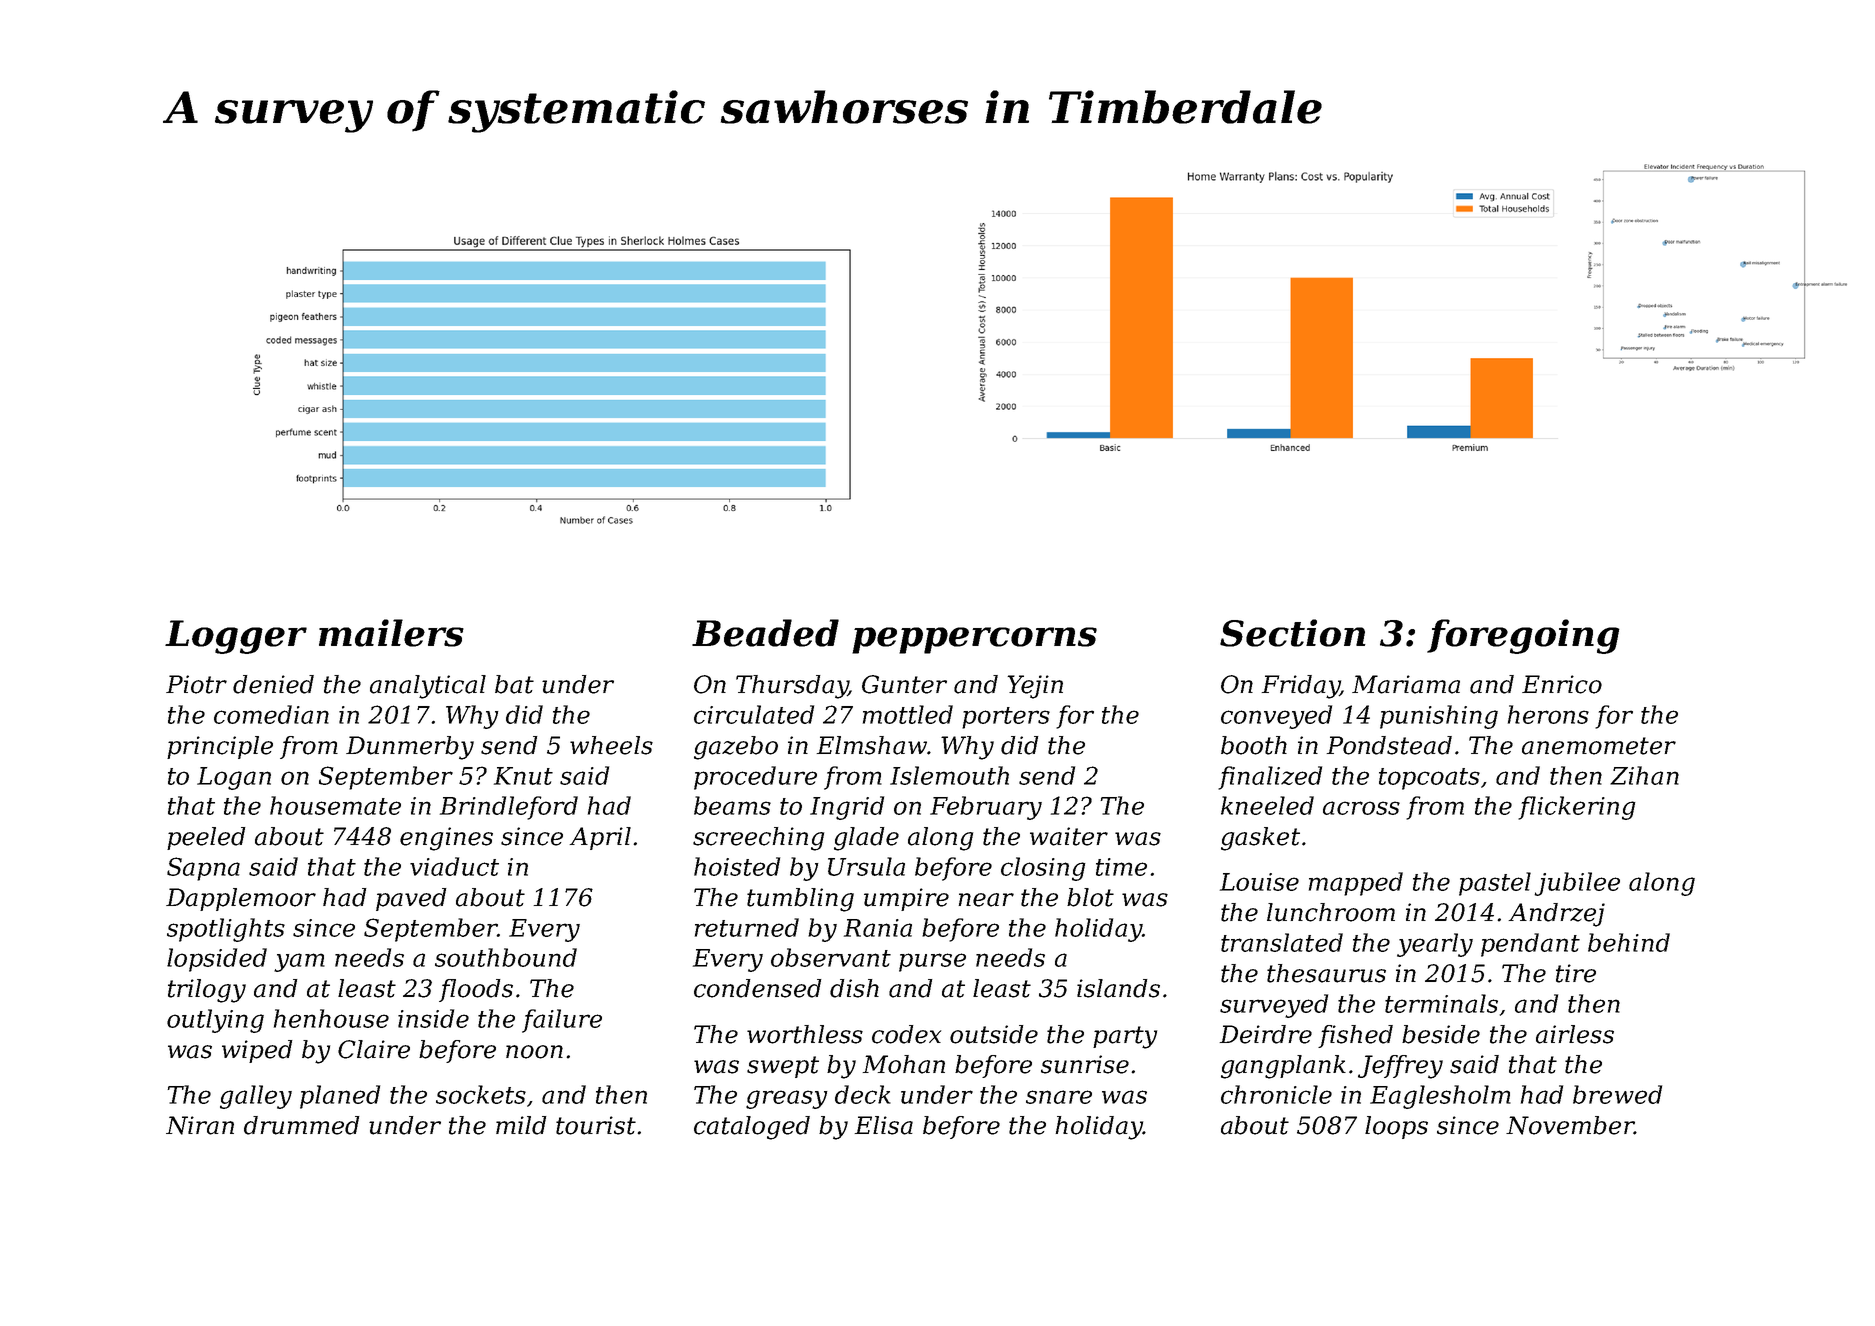 Image resolution: width=1875 pixels, height=1326 pixels. I want to click on Enrico, so click(1562, 684).
